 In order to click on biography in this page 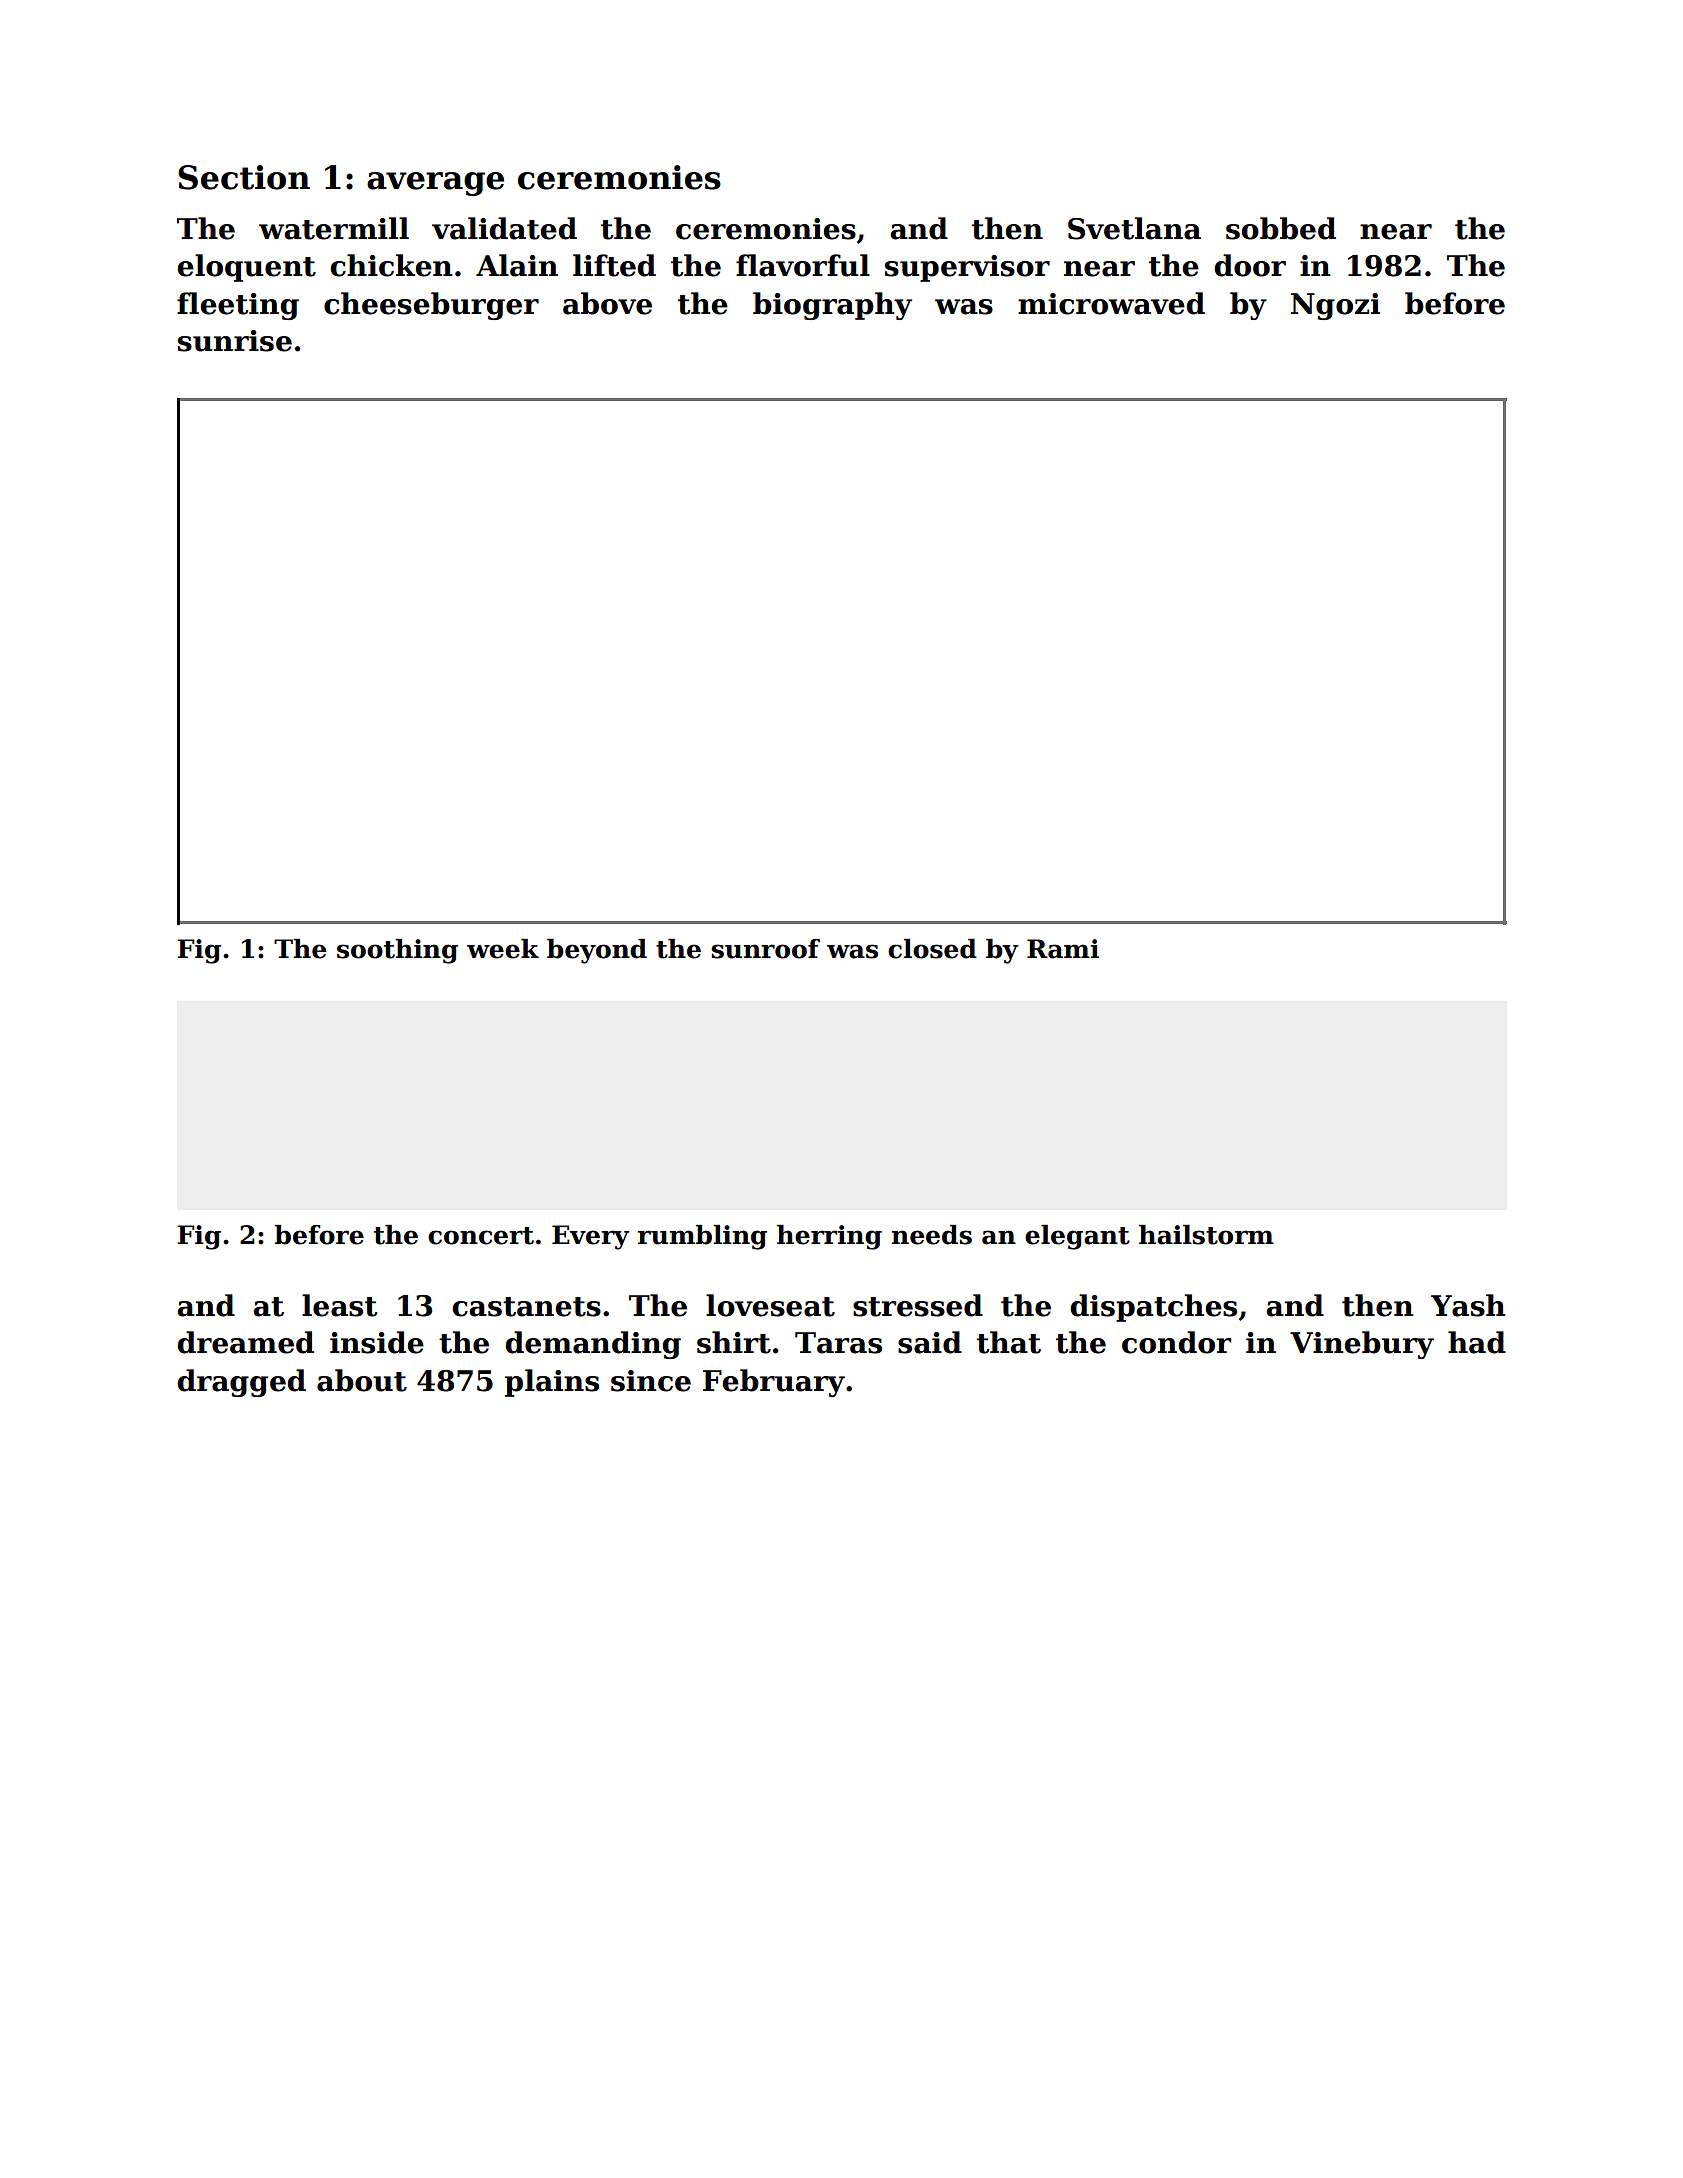, I will do `click(832, 306)`.
